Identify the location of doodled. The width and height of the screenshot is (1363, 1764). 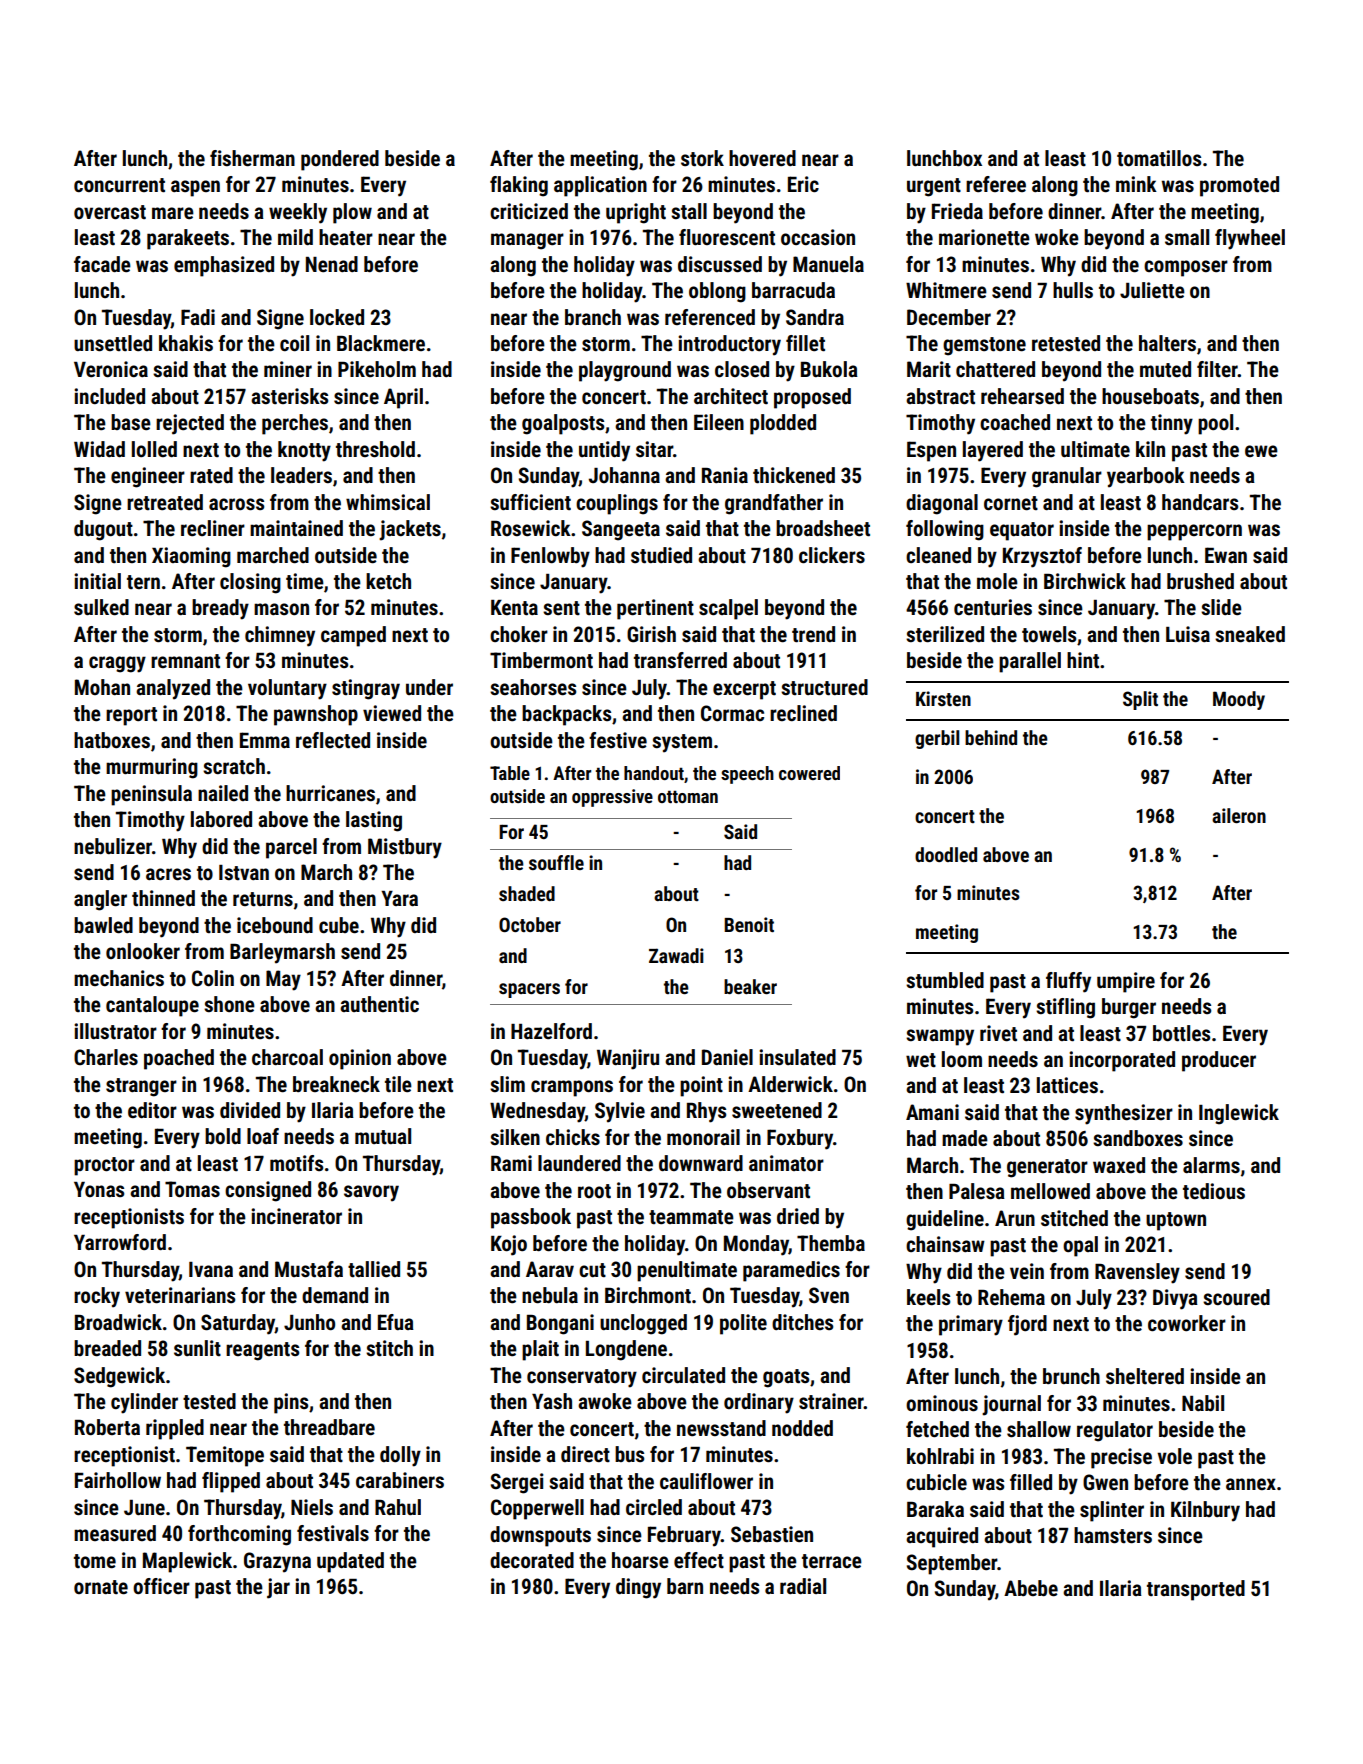
(946, 854).
